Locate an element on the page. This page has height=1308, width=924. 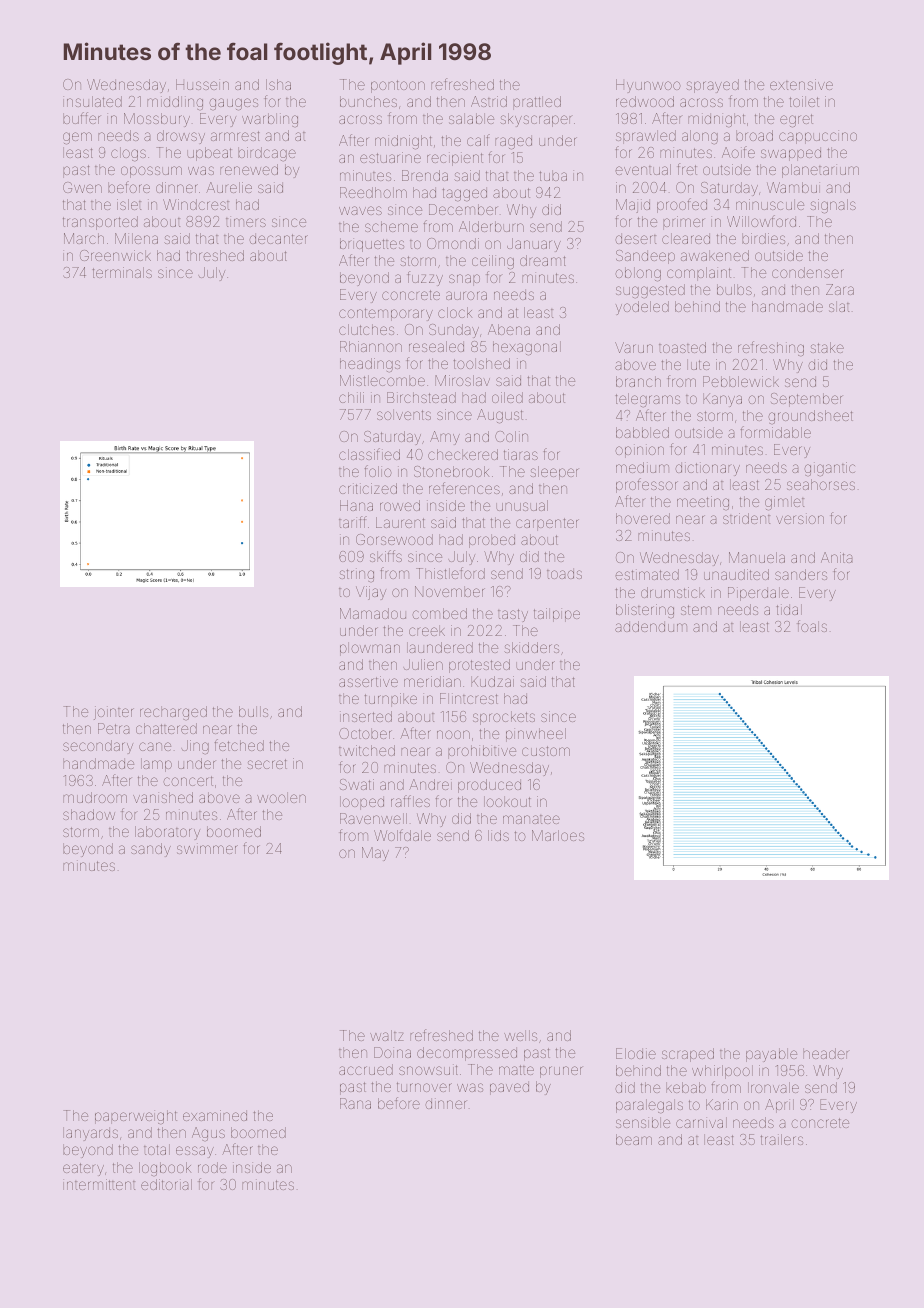
drowsy is located at coordinates (181, 137).
